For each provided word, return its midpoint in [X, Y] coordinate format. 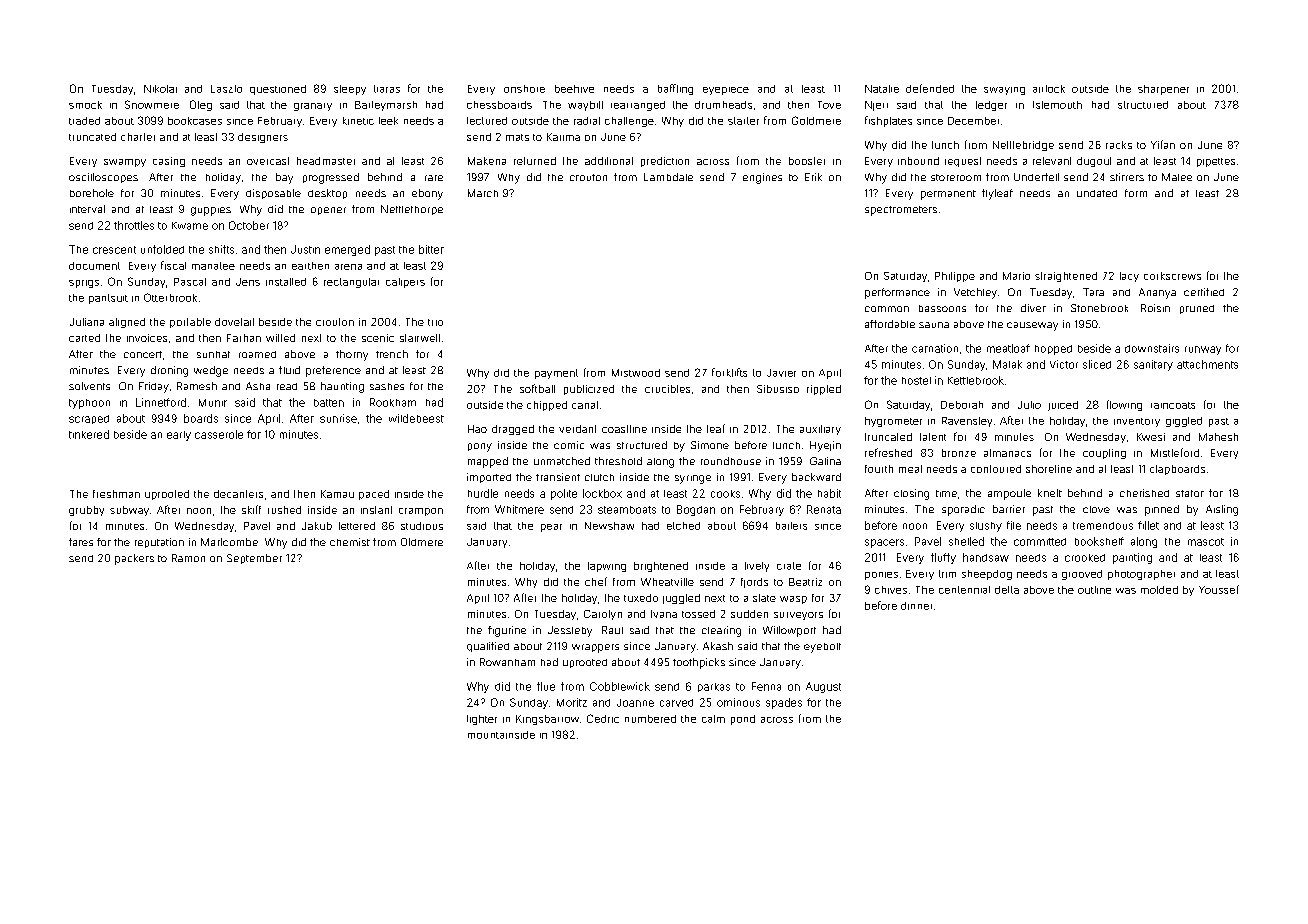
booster [807, 161]
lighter [482, 720]
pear [551, 528]
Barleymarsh [386, 106]
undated [1097, 193]
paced [374, 495]
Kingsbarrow [547, 720]
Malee [1177, 177]
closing [911, 494]
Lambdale [668, 177]
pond [743, 720]
